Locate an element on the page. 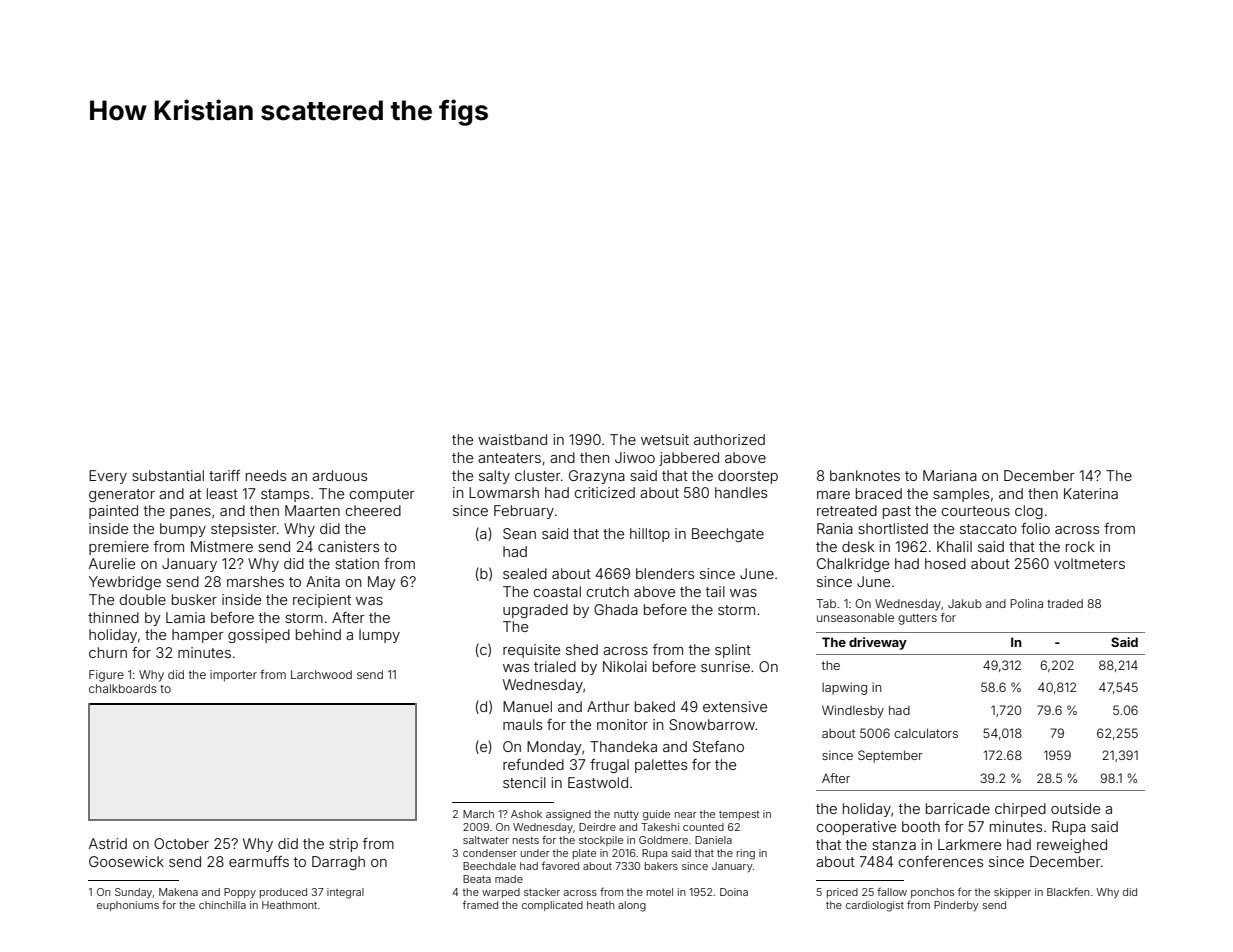  Astrid is located at coordinates (108, 843).
